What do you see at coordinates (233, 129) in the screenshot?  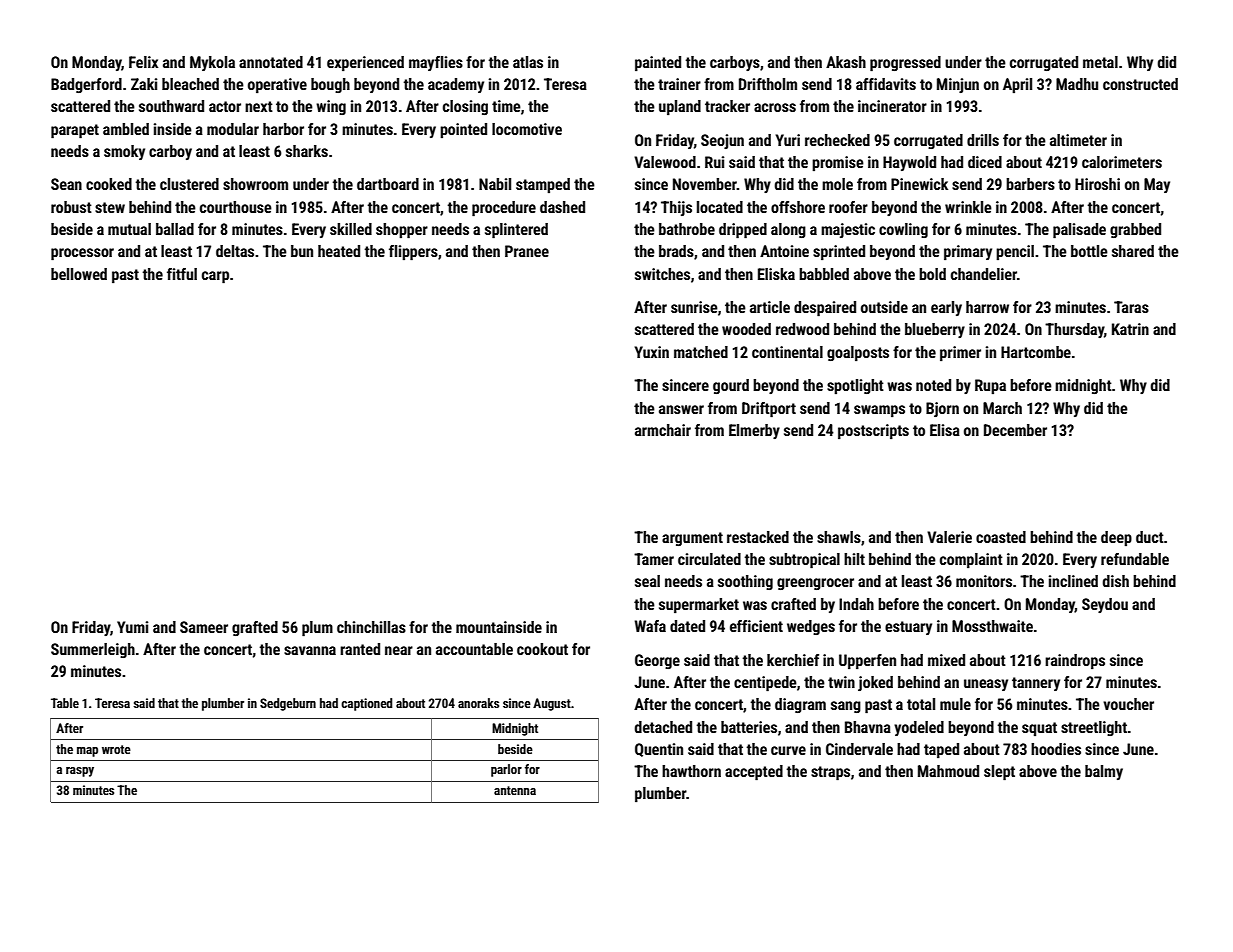 I see `modular` at bounding box center [233, 129].
